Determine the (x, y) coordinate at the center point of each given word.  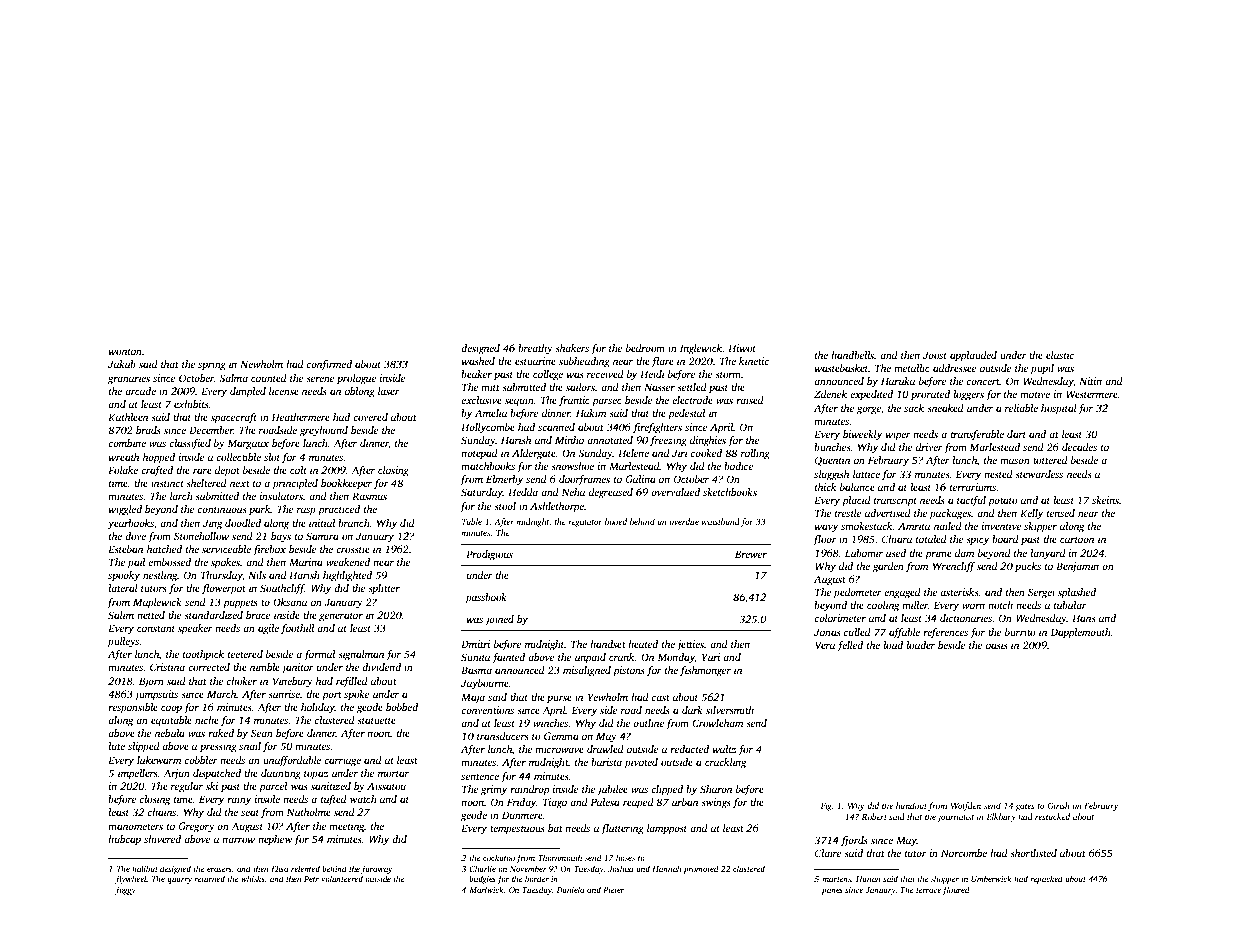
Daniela (570, 889)
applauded (973, 356)
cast (661, 698)
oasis (997, 645)
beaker (476, 374)
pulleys (123, 642)
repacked (1046, 879)
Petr (311, 879)
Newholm (261, 364)
